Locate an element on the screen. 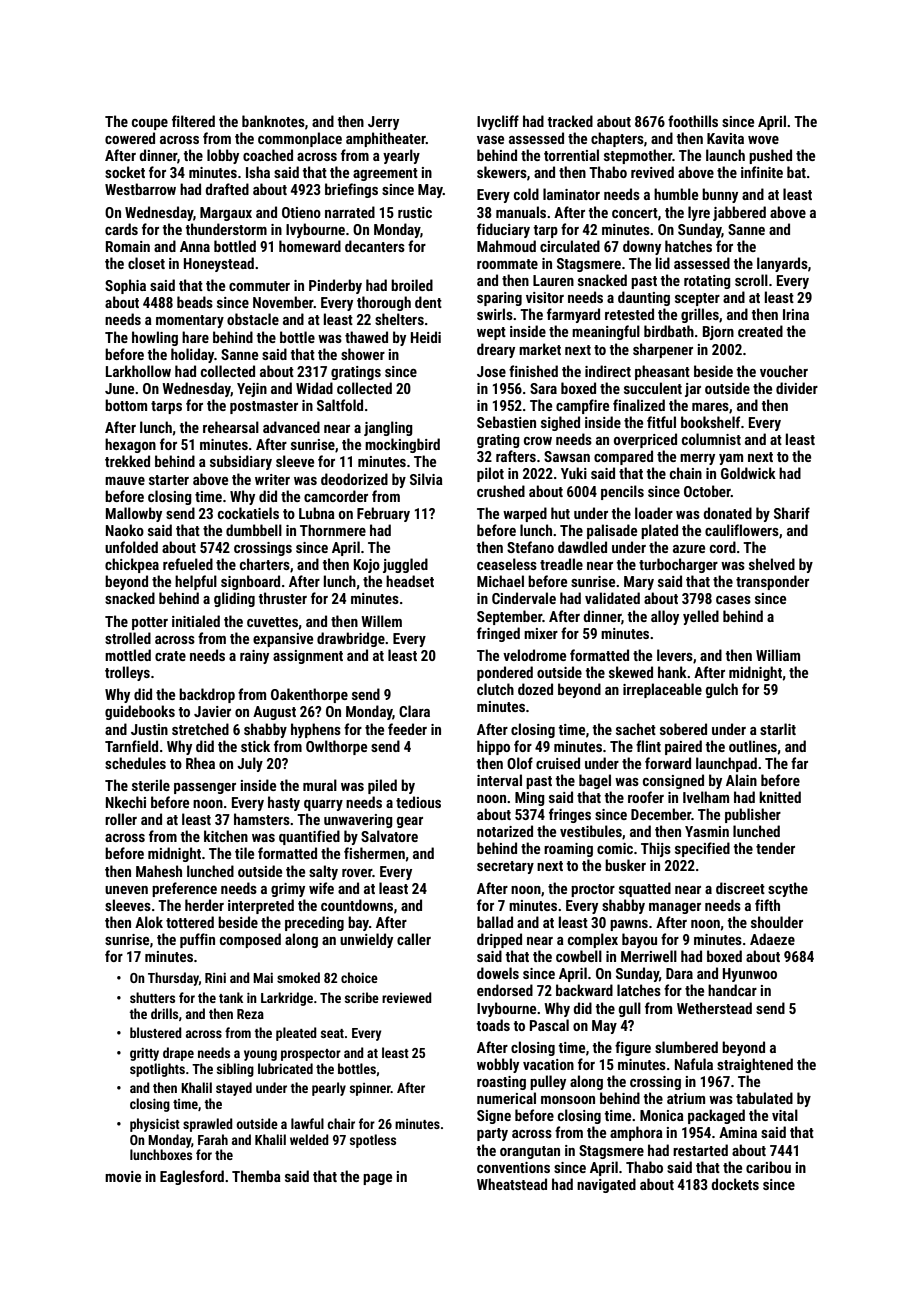 The width and height of the screenshot is (924, 1308). sachet is located at coordinates (636, 729).
